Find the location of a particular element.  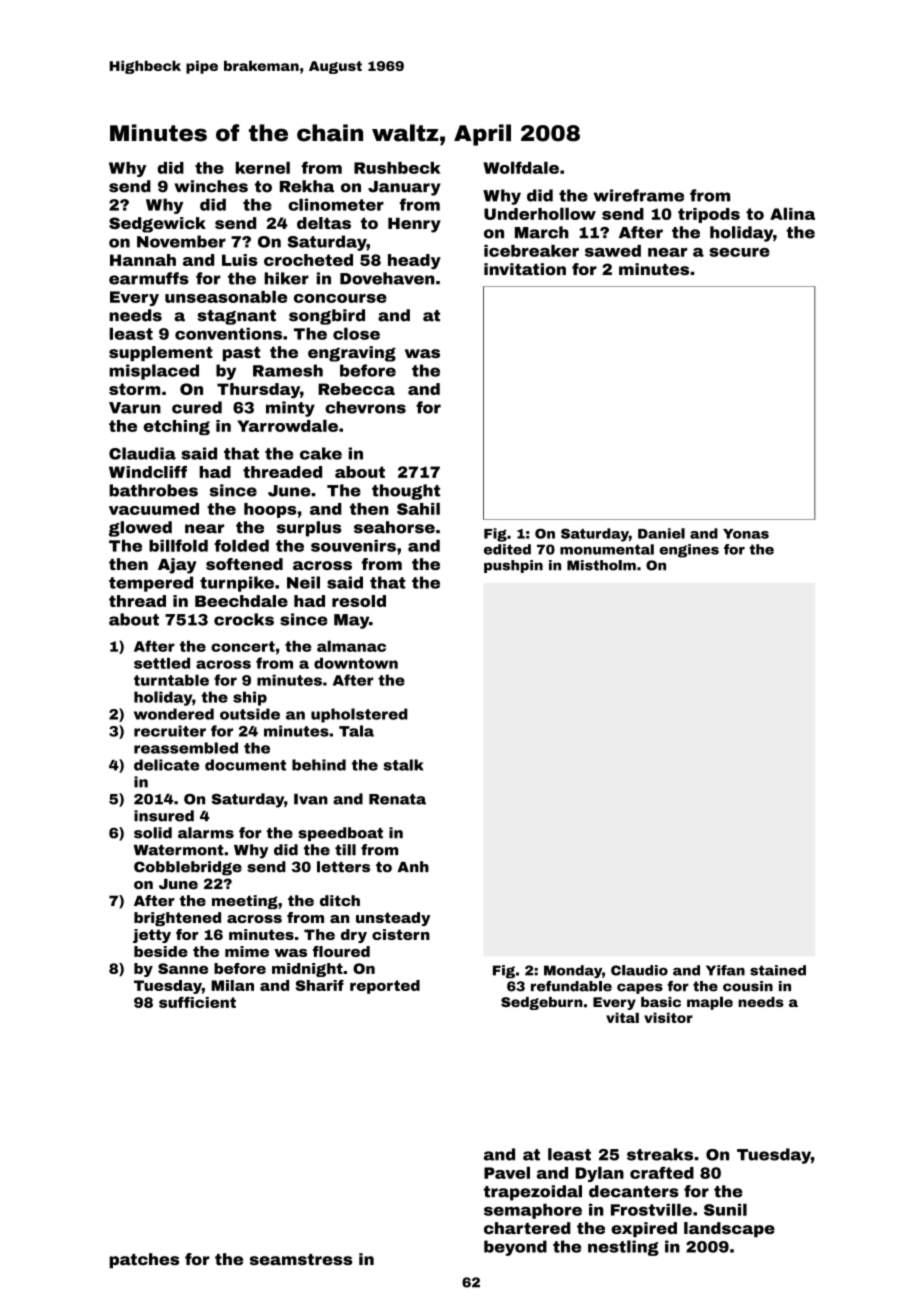

Sanne is located at coordinates (183, 968).
